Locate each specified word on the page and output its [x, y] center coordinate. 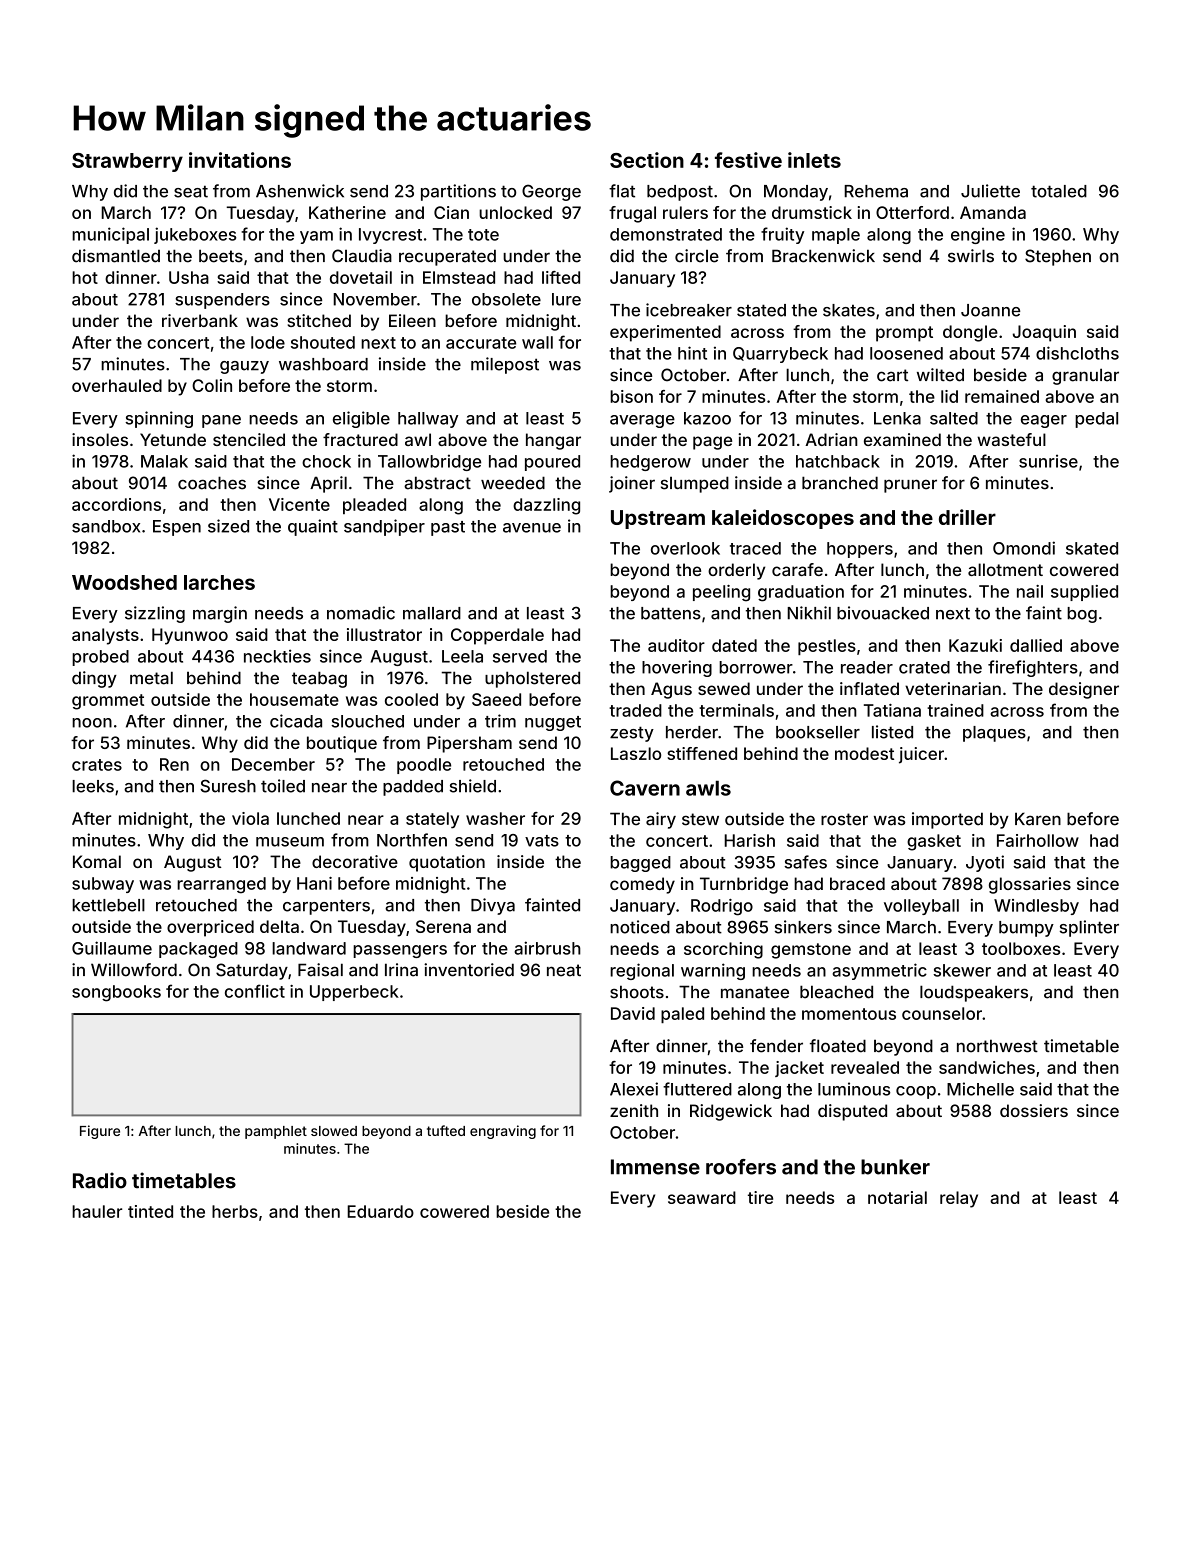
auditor [676, 645]
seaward [702, 1197]
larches [219, 582]
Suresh [228, 786]
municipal [110, 235]
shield [473, 786]
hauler [97, 1211]
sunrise [1048, 461]
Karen [1038, 819]
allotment [1005, 569]
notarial [897, 1197]
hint [692, 353]
